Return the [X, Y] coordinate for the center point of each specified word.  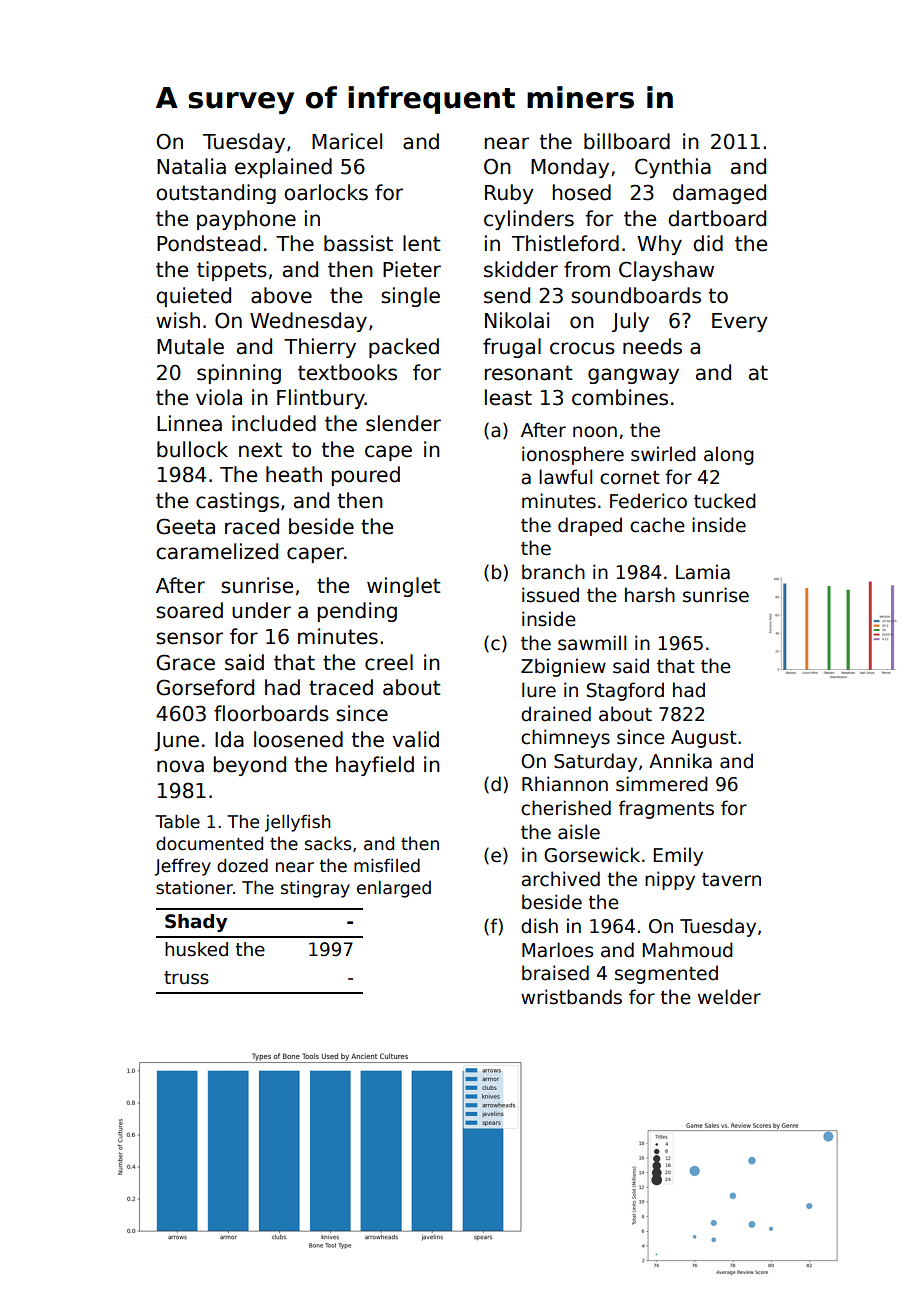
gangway [633, 376]
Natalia [191, 166]
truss [186, 978]
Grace [185, 662]
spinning [239, 374]
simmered [662, 784]
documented [209, 843]
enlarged [394, 889]
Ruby [509, 194]
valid [416, 739]
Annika [680, 761]
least [508, 397]
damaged [719, 194]
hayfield [375, 766]
